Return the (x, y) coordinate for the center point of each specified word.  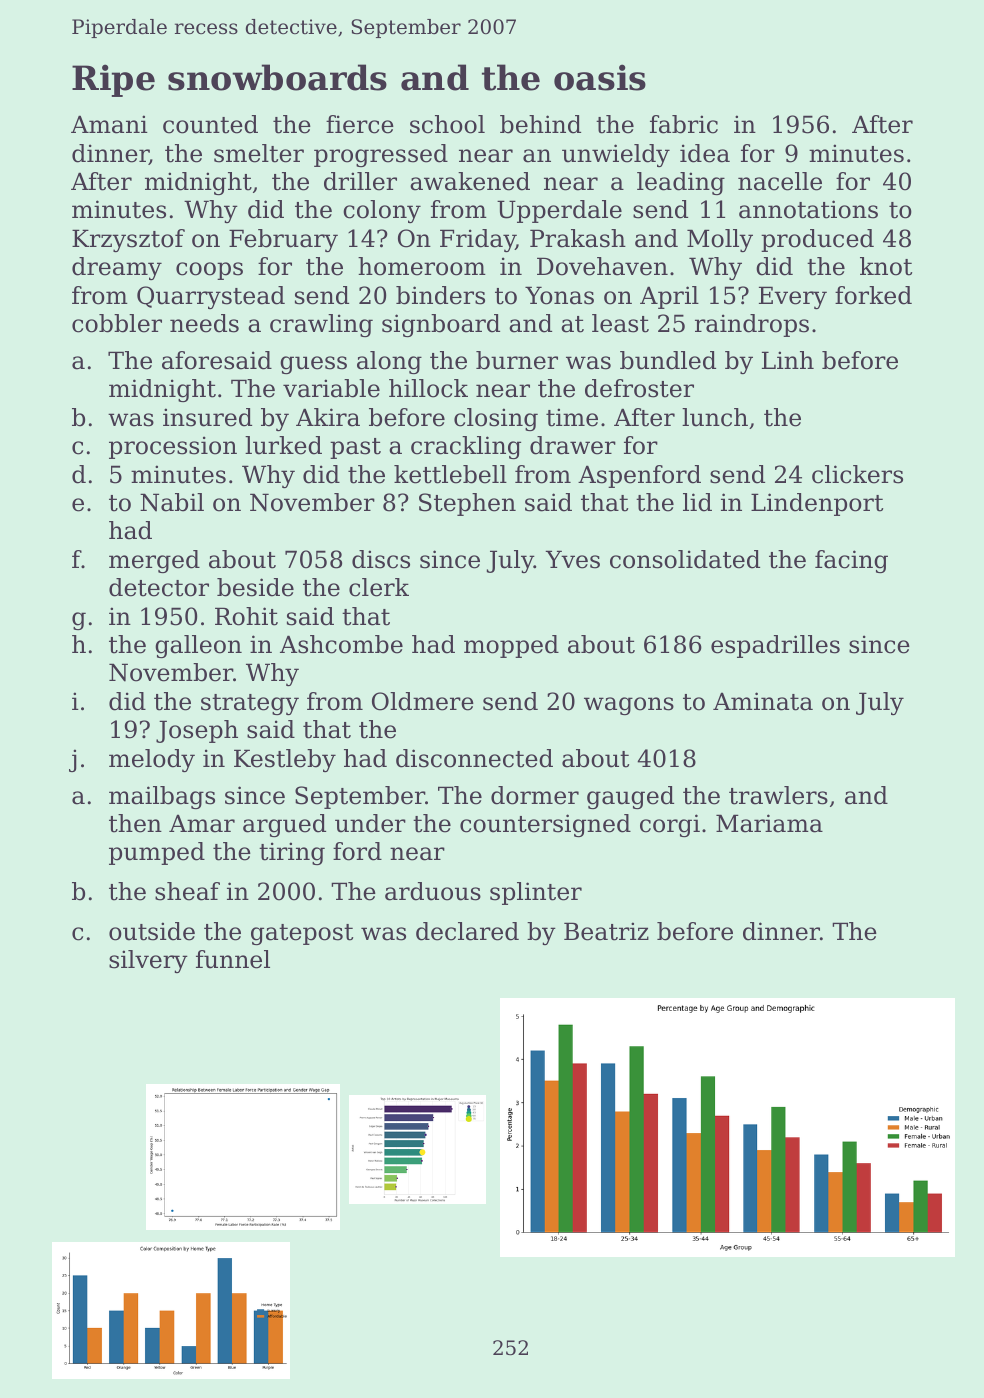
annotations (808, 209)
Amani (109, 124)
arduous (433, 891)
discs (381, 559)
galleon (198, 646)
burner (517, 360)
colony (382, 211)
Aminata (763, 701)
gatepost (302, 934)
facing (851, 561)
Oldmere (423, 701)
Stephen (467, 504)
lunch (715, 417)
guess (313, 365)
